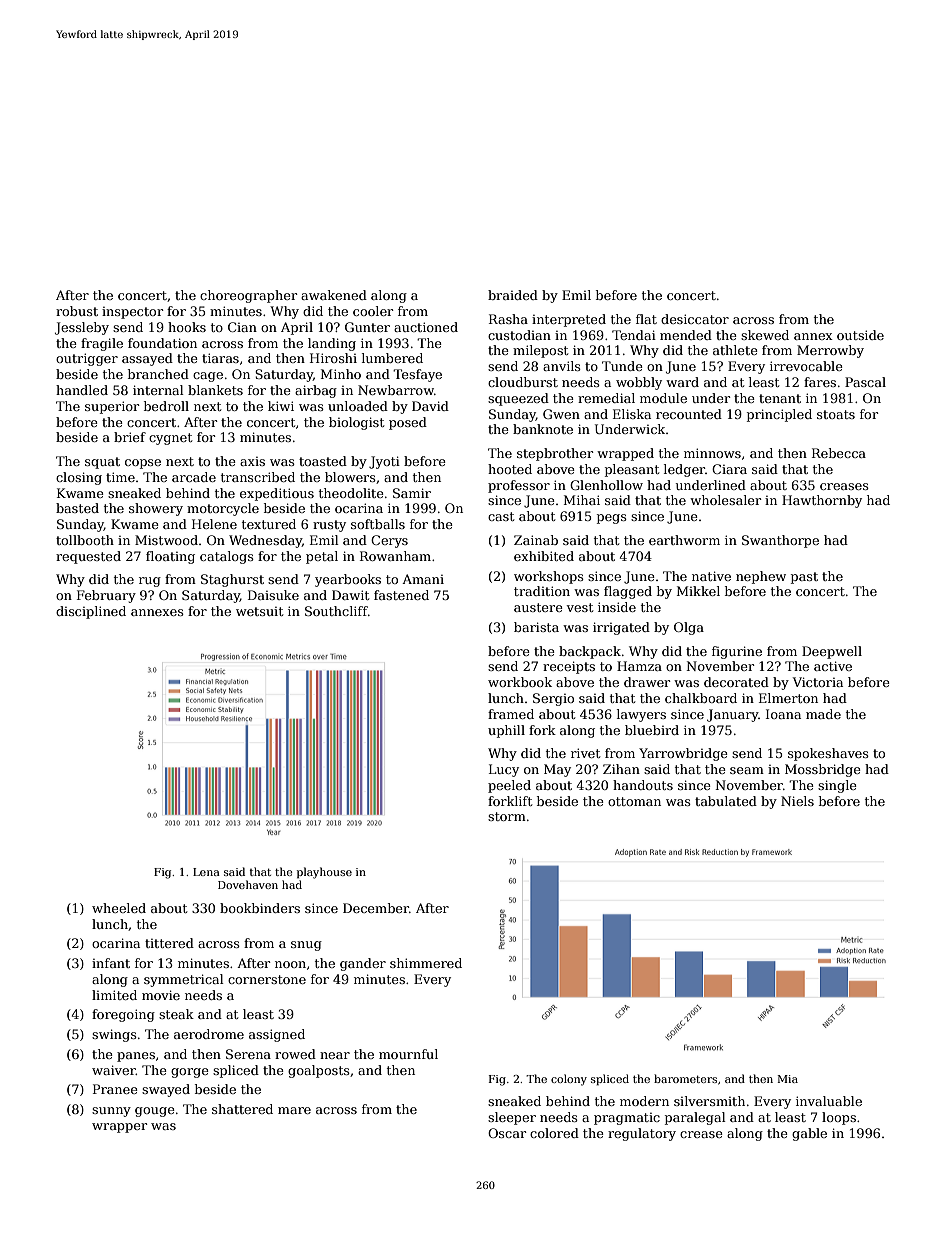 The image size is (952, 1233). I want to click on wrapper, so click(119, 1128).
